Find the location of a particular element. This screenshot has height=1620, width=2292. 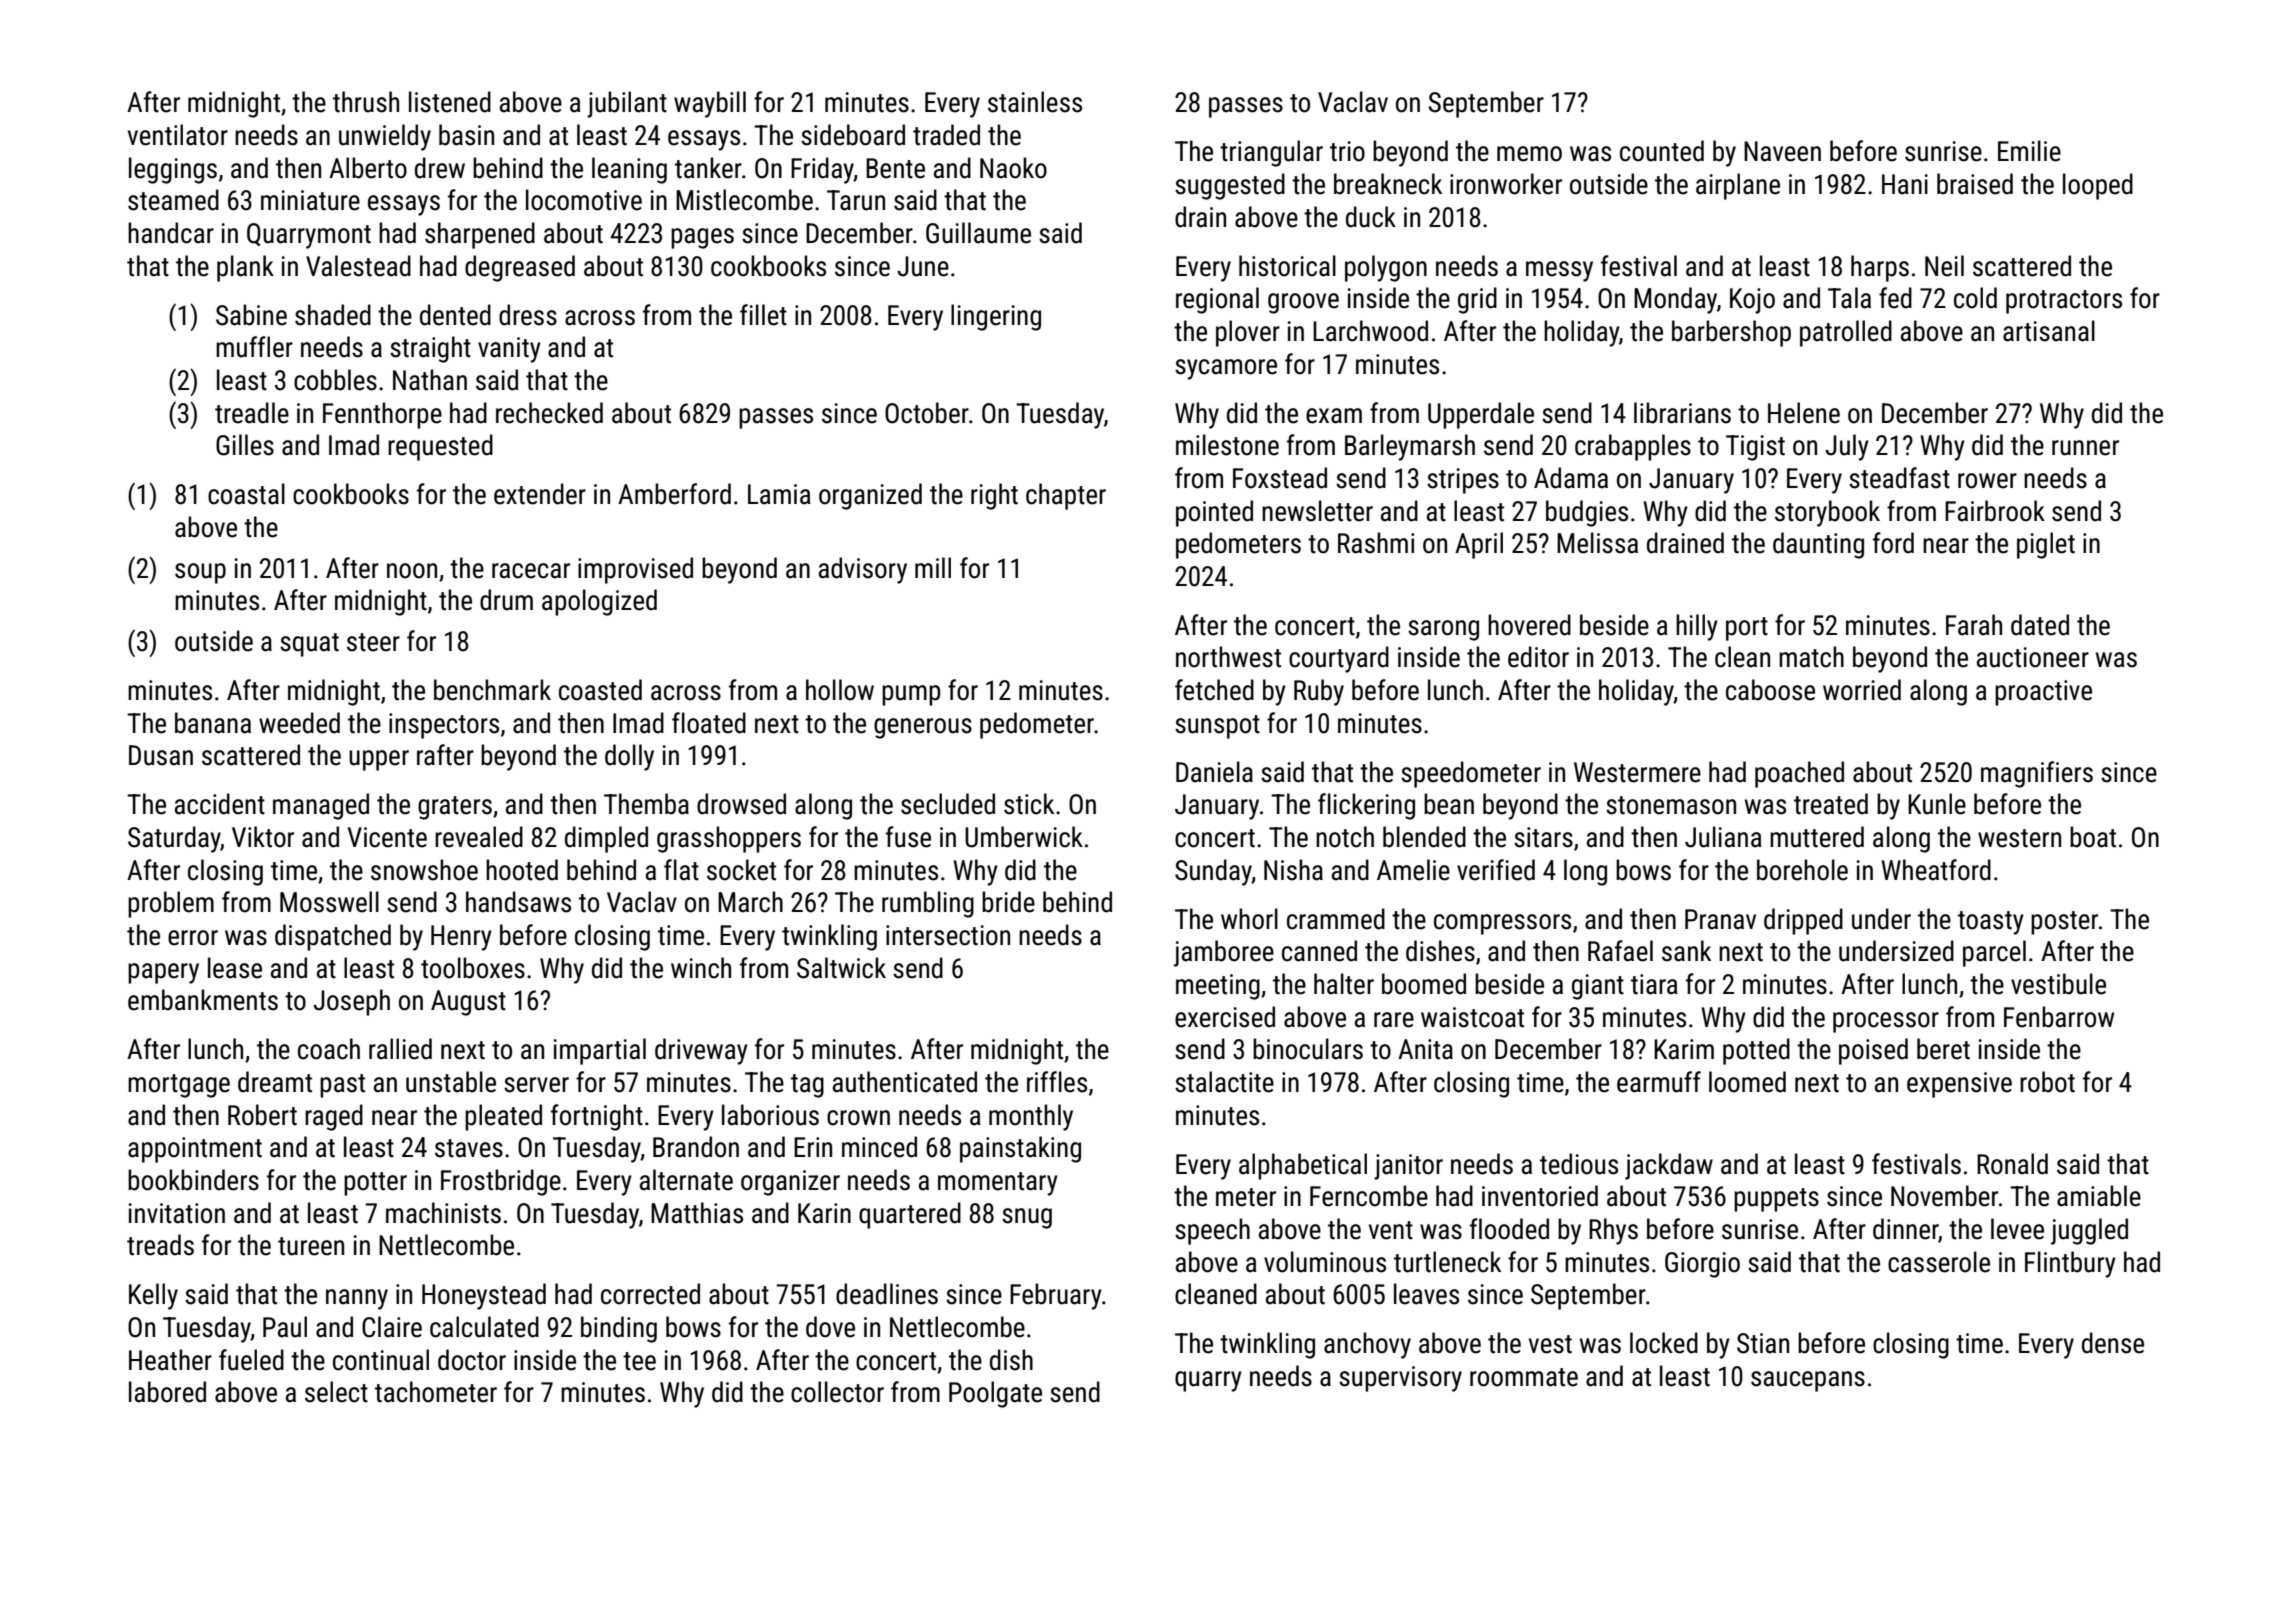

Emilie is located at coordinates (2029, 151).
